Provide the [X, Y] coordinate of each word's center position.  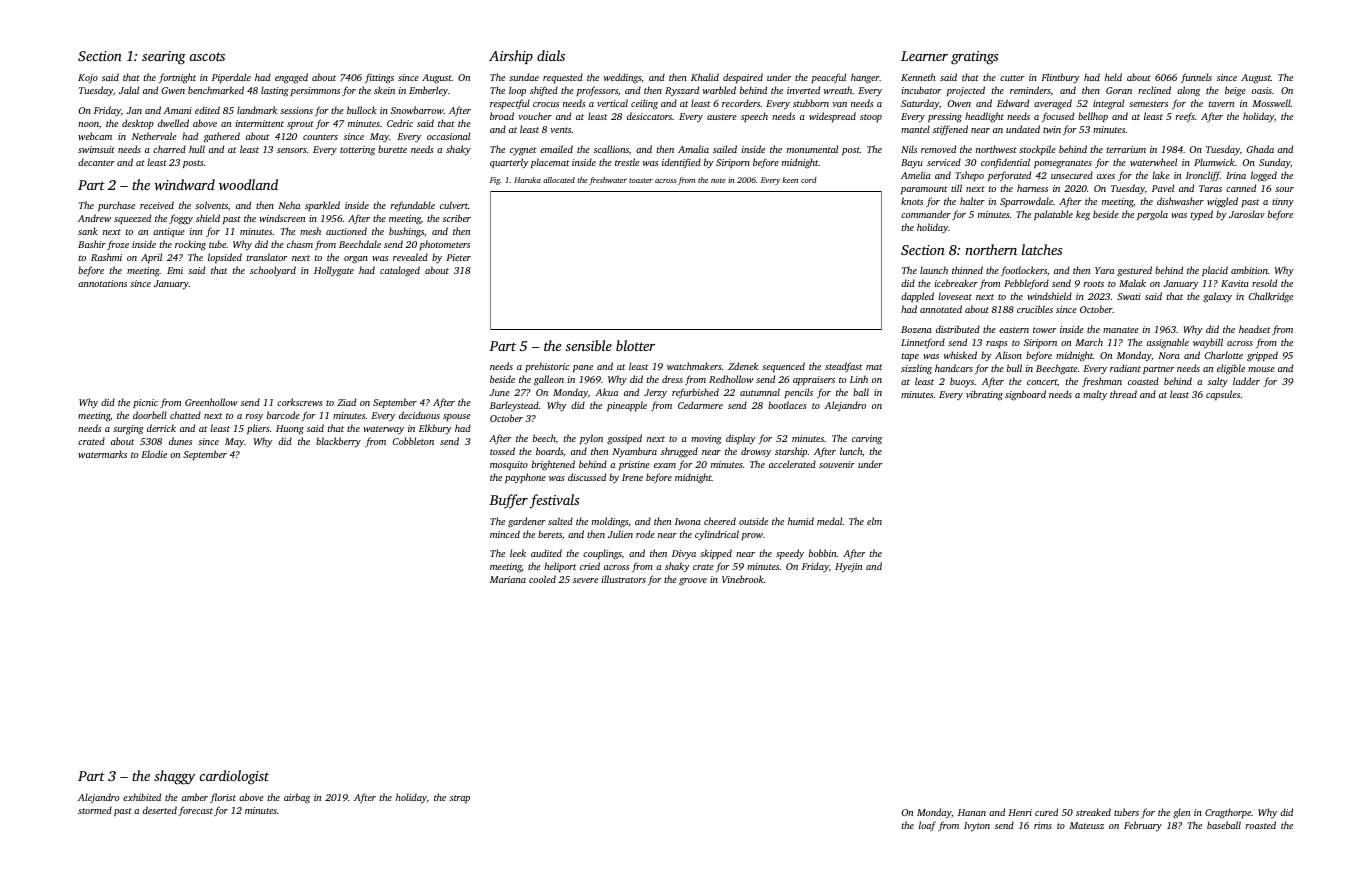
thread [1123, 394]
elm [874, 521]
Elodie [154, 454]
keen [790, 180]
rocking [190, 245]
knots [912, 201]
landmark [257, 110]
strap [460, 799]
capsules [1223, 395]
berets [550, 534]
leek [518, 553]
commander [926, 214]
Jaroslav [1247, 214]
